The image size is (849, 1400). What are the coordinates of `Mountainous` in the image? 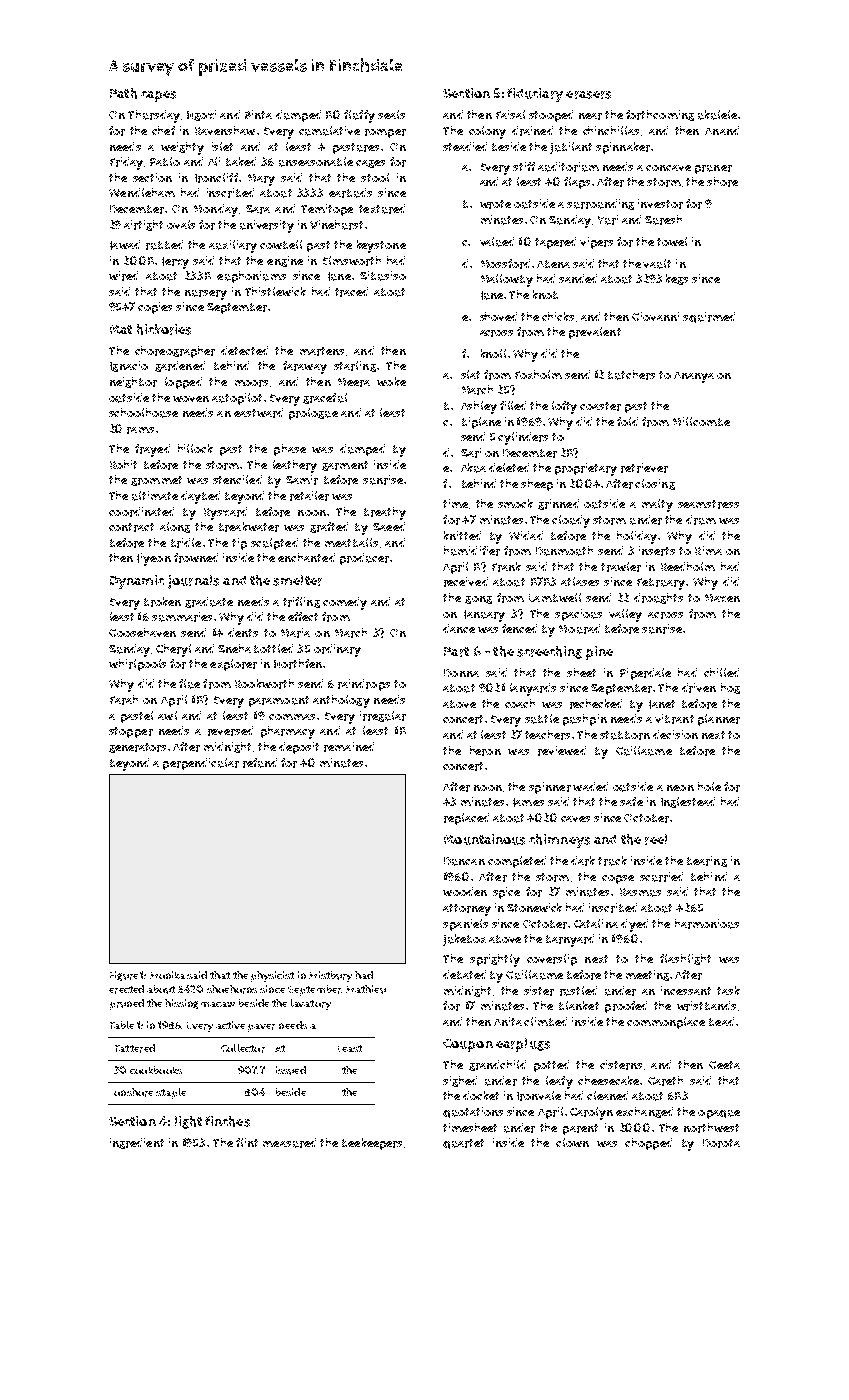 It's located at (484, 839).
